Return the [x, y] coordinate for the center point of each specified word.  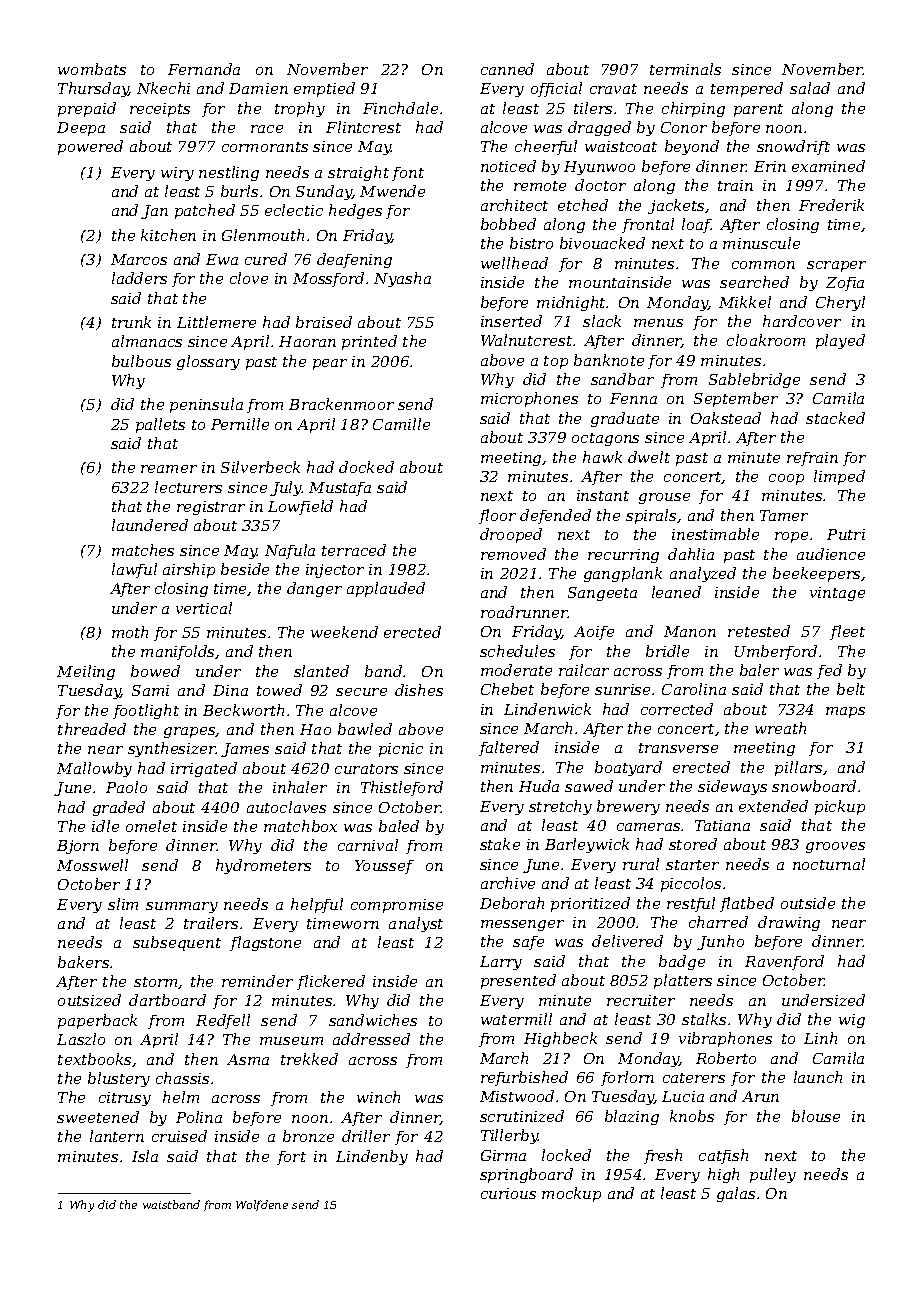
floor [497, 516]
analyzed [703, 574]
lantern [117, 1136]
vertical [204, 608]
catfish [723, 1156]
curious [508, 1193]
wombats [92, 69]
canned [507, 69]
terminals [685, 69]
